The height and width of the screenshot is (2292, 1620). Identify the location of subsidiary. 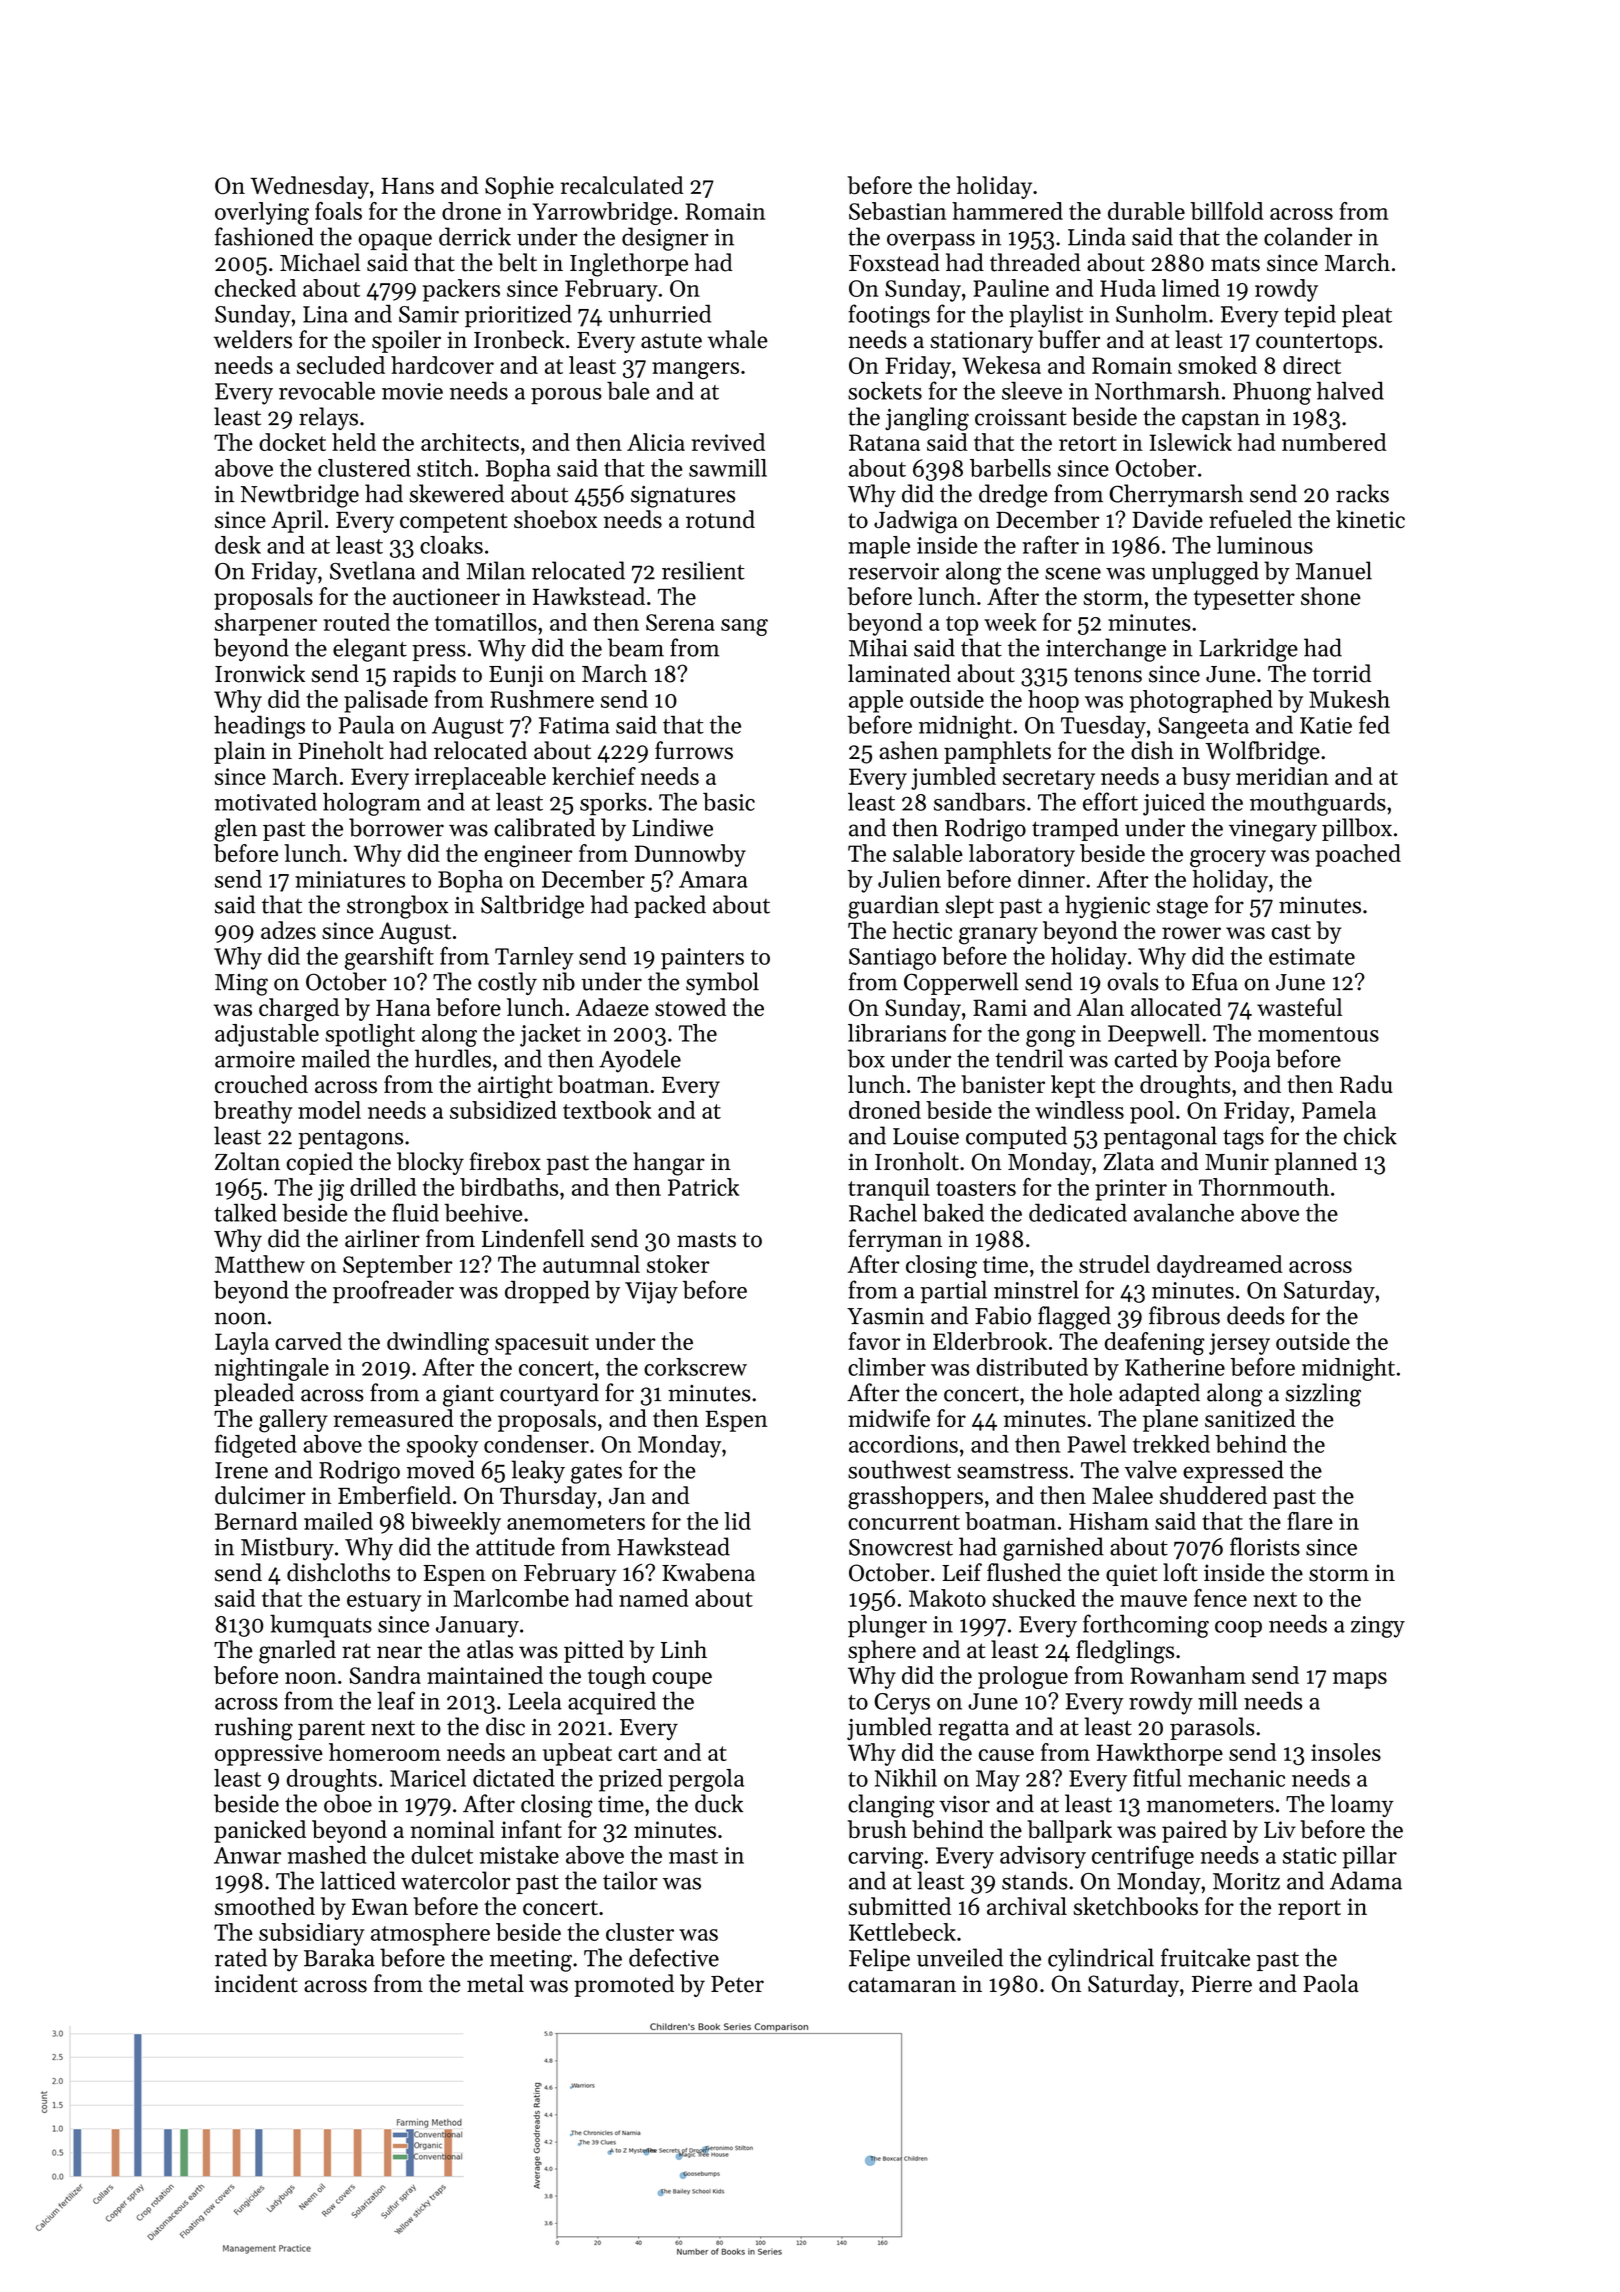
(312, 1934).
